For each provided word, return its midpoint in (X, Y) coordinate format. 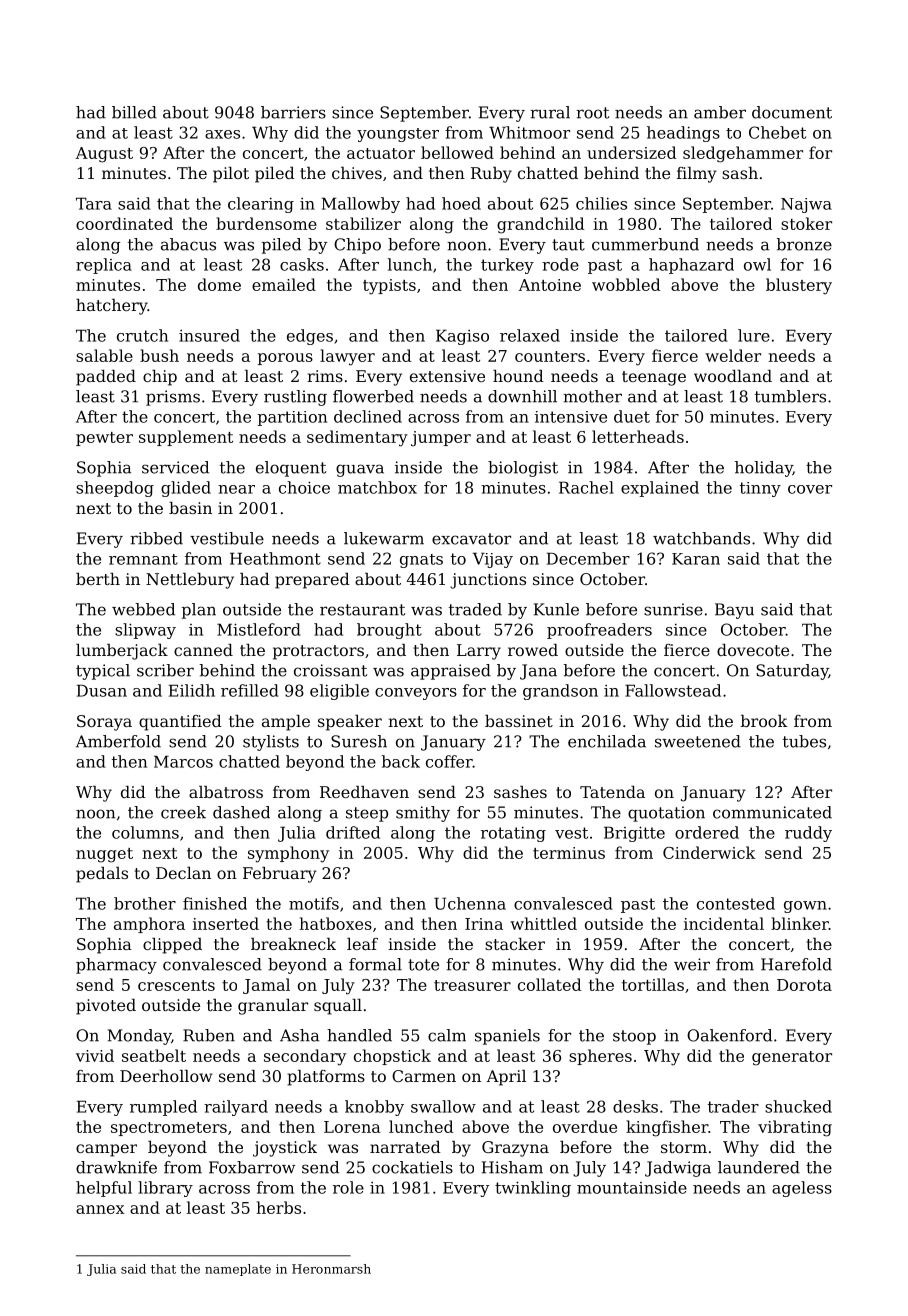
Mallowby (360, 205)
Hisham (512, 1167)
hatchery (112, 307)
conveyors (416, 694)
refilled (250, 690)
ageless (802, 1189)
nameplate (238, 1270)
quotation (666, 814)
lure (754, 335)
